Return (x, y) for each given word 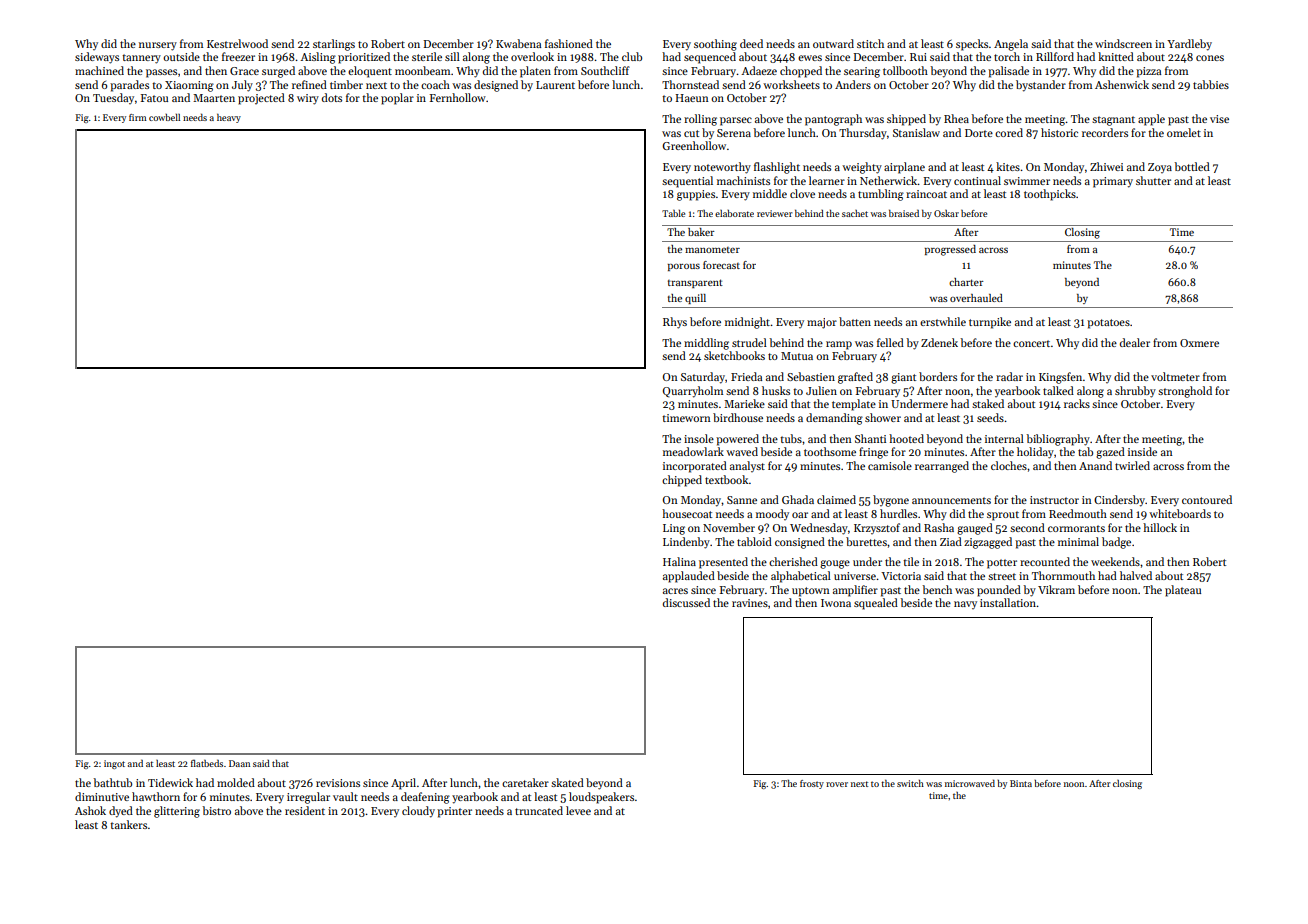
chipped (682, 481)
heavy (229, 118)
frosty (812, 784)
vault (345, 796)
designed (496, 86)
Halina (679, 561)
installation (1008, 602)
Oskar (946, 213)
